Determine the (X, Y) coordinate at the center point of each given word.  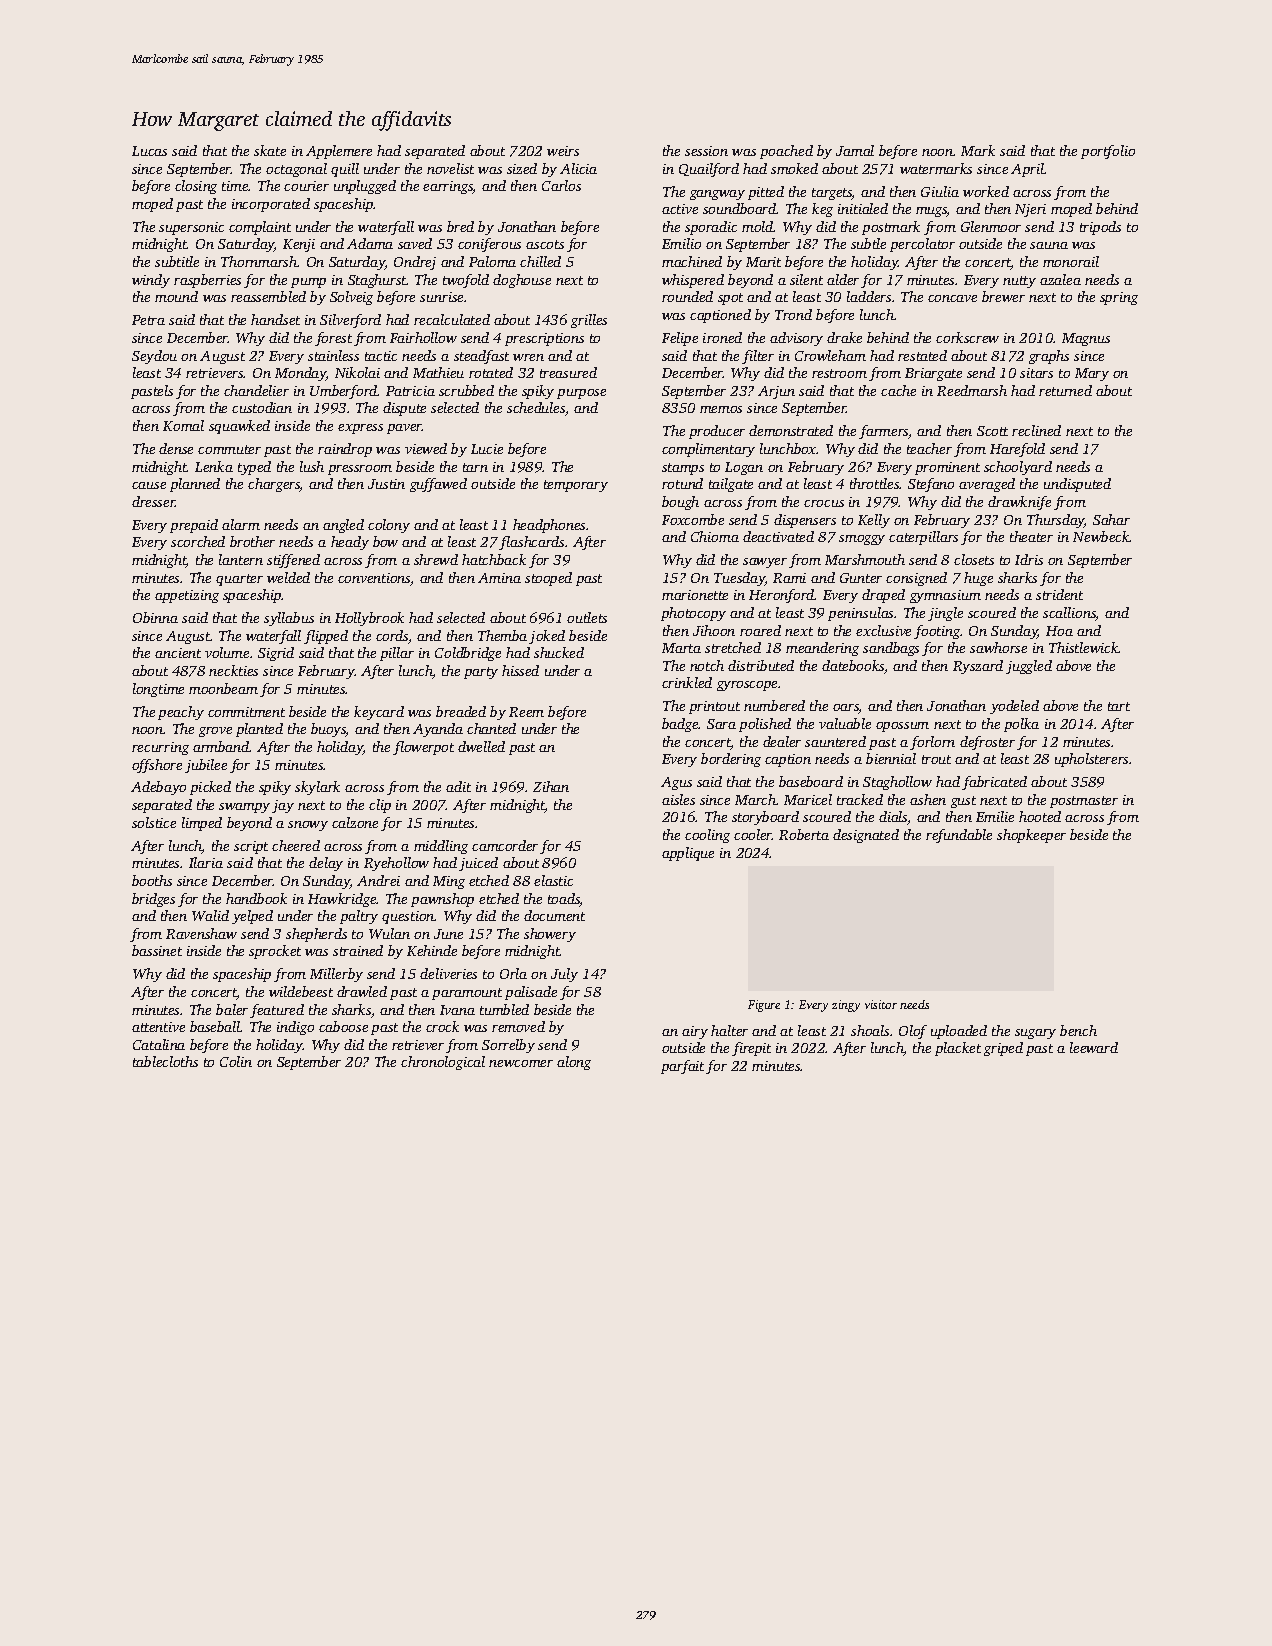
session (706, 151)
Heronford (782, 596)
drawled (362, 991)
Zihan (551, 786)
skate (270, 150)
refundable (959, 836)
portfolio (1108, 152)
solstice (154, 822)
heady (350, 543)
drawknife (1019, 503)
